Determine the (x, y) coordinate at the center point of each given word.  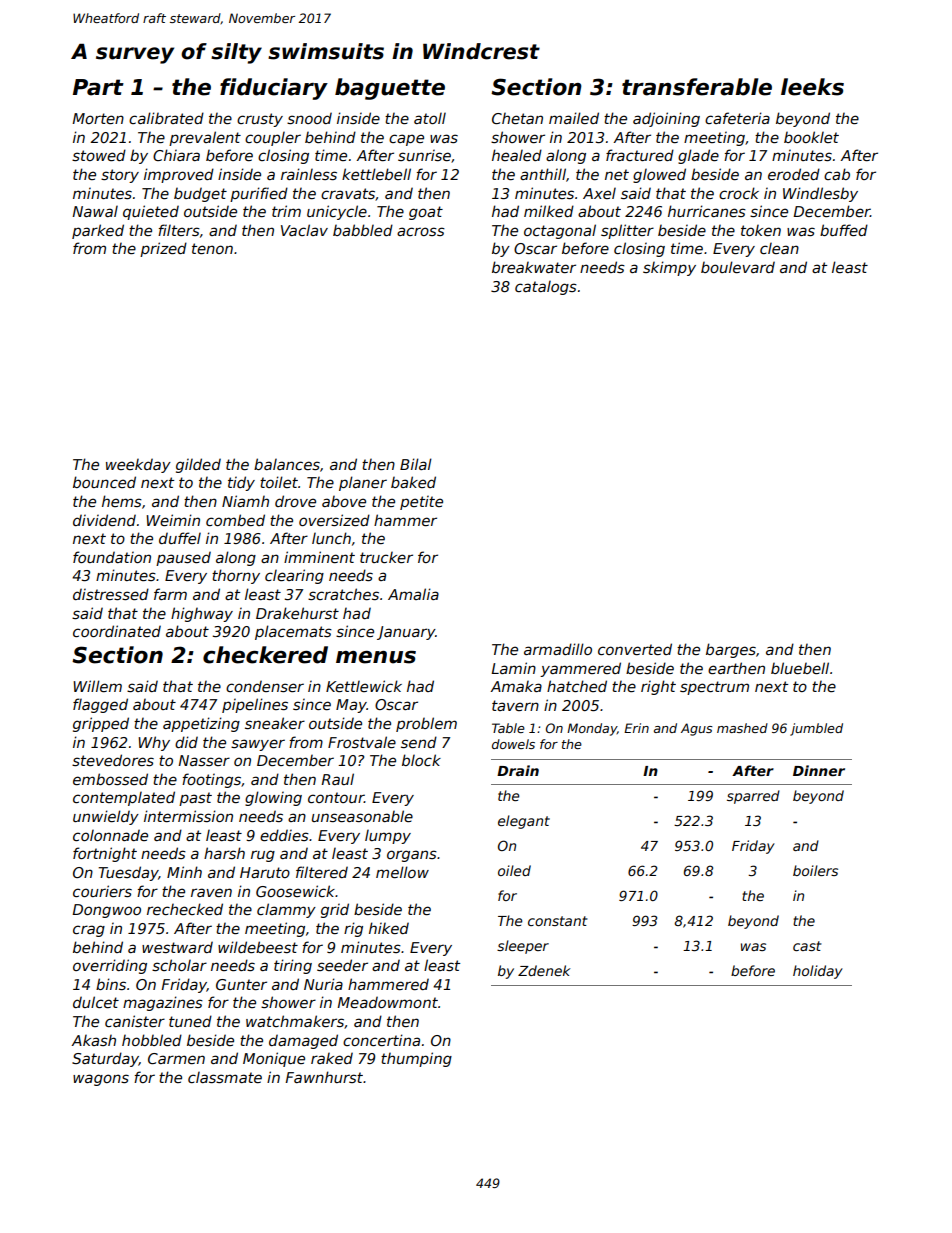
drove (295, 501)
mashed (742, 728)
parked (98, 231)
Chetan (517, 118)
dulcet (96, 1002)
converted (635, 649)
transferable (697, 87)
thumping (416, 1059)
